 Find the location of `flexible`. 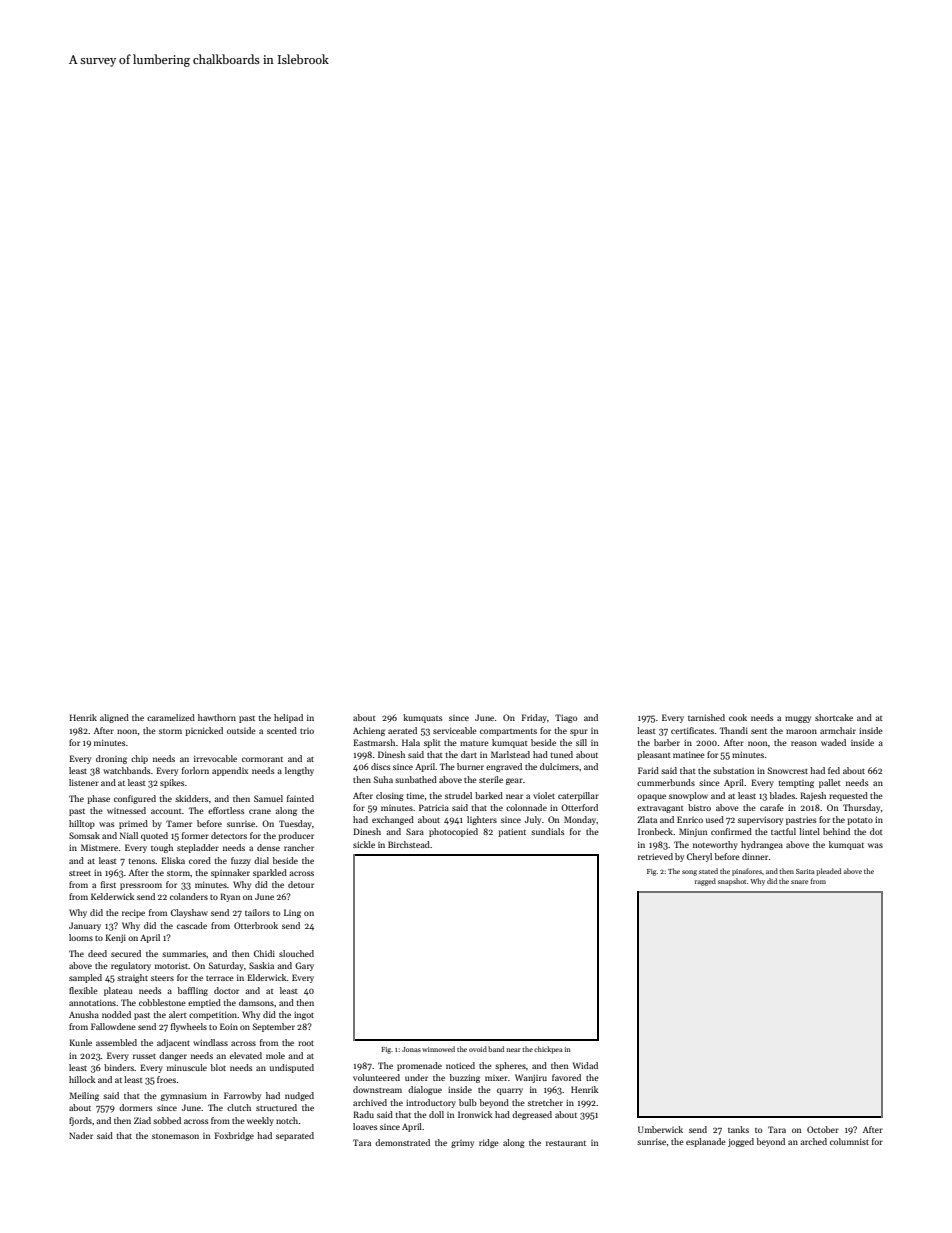

flexible is located at coordinates (83, 990).
